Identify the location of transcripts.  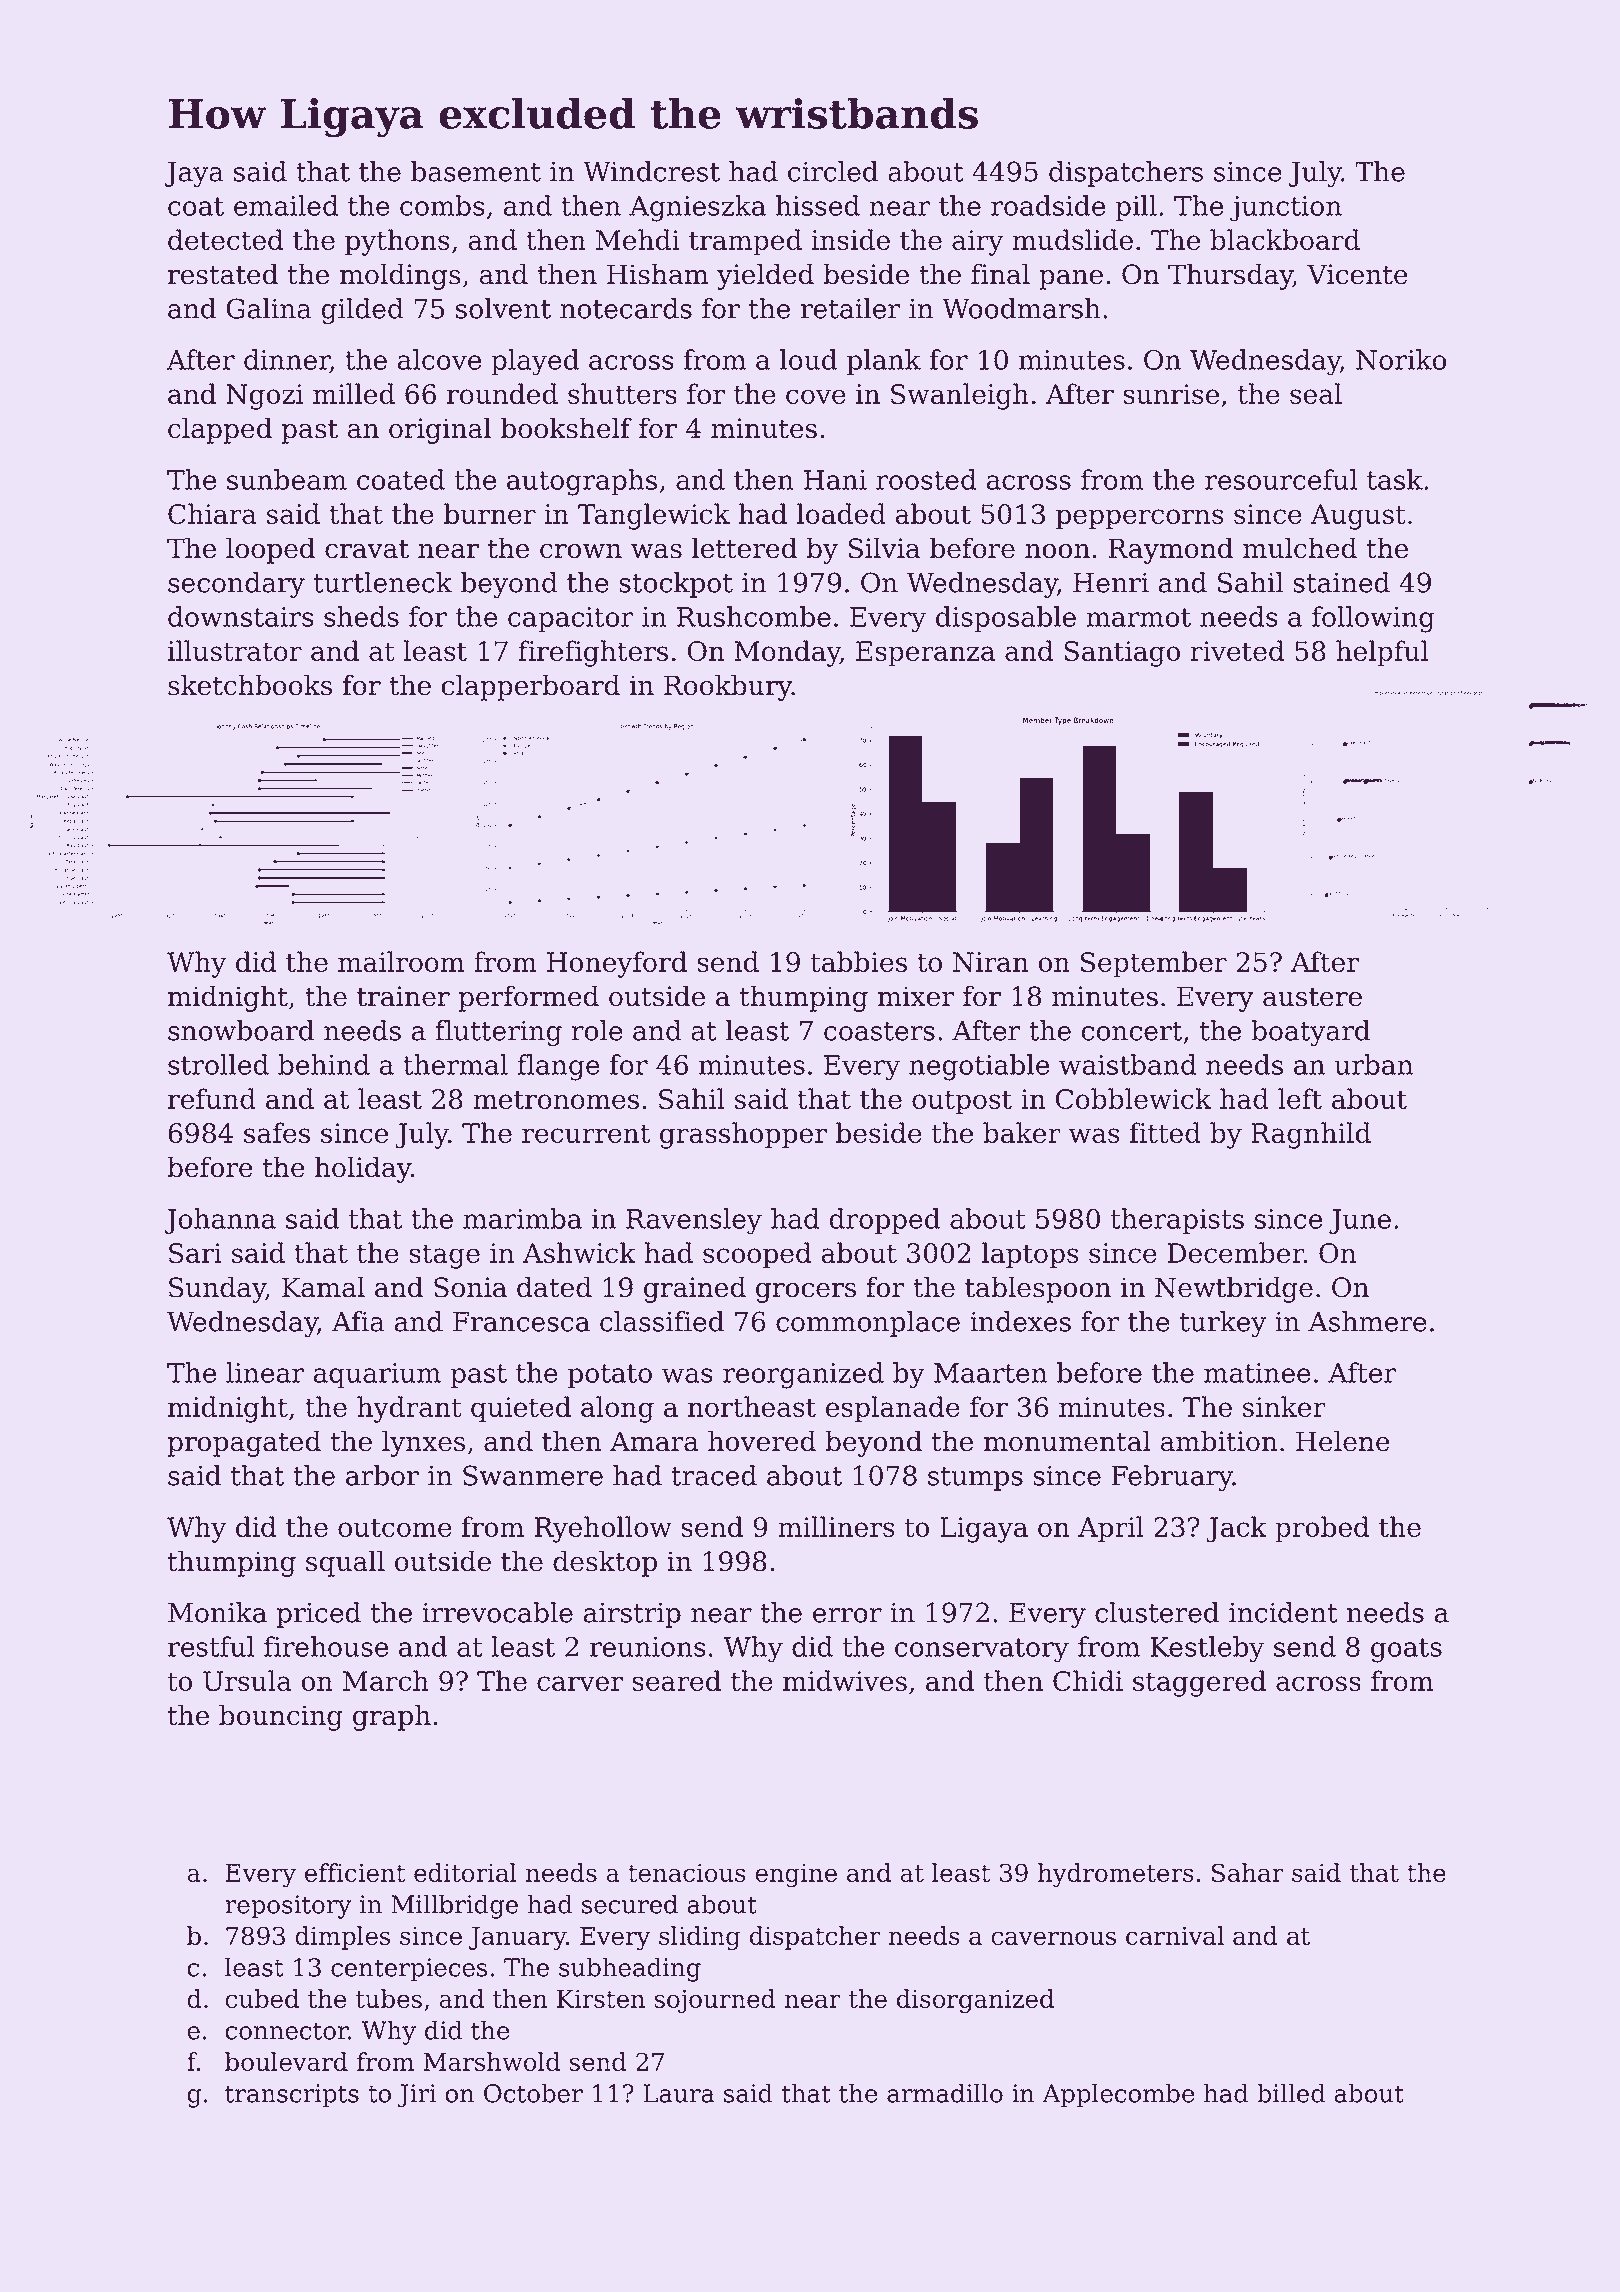
(292, 2096).
